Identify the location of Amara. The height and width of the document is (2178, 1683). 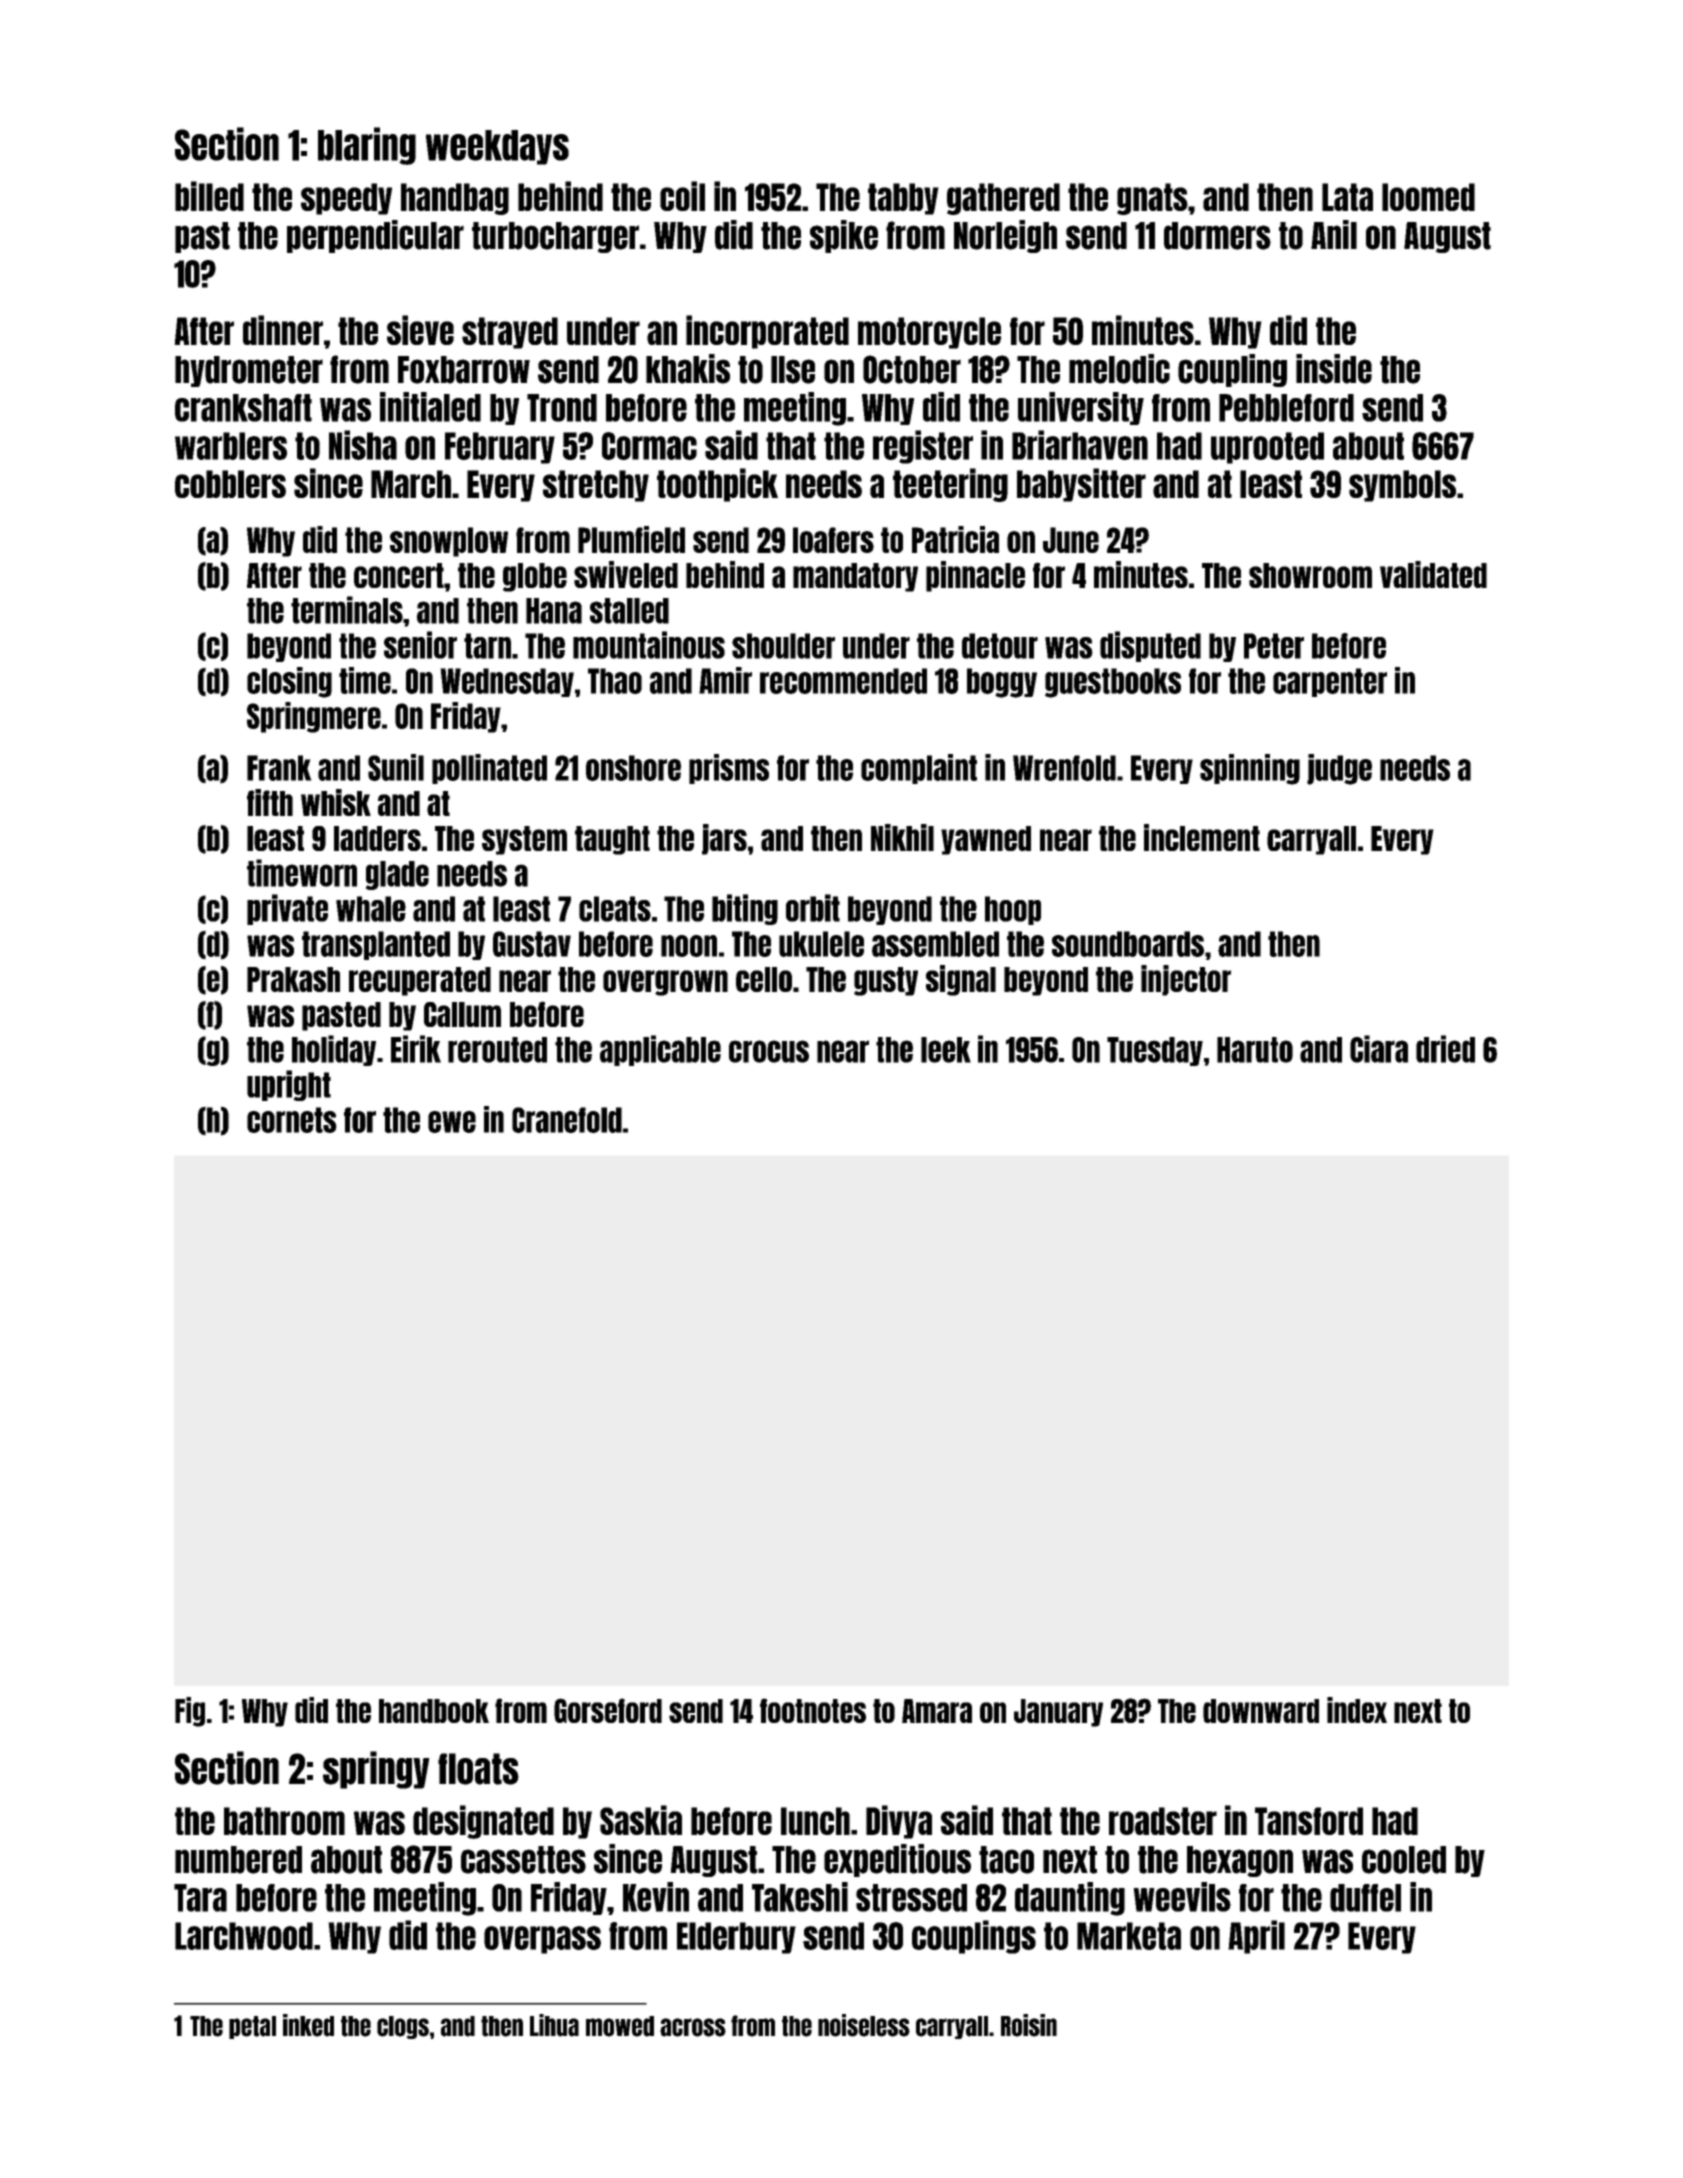
(937, 1711).
